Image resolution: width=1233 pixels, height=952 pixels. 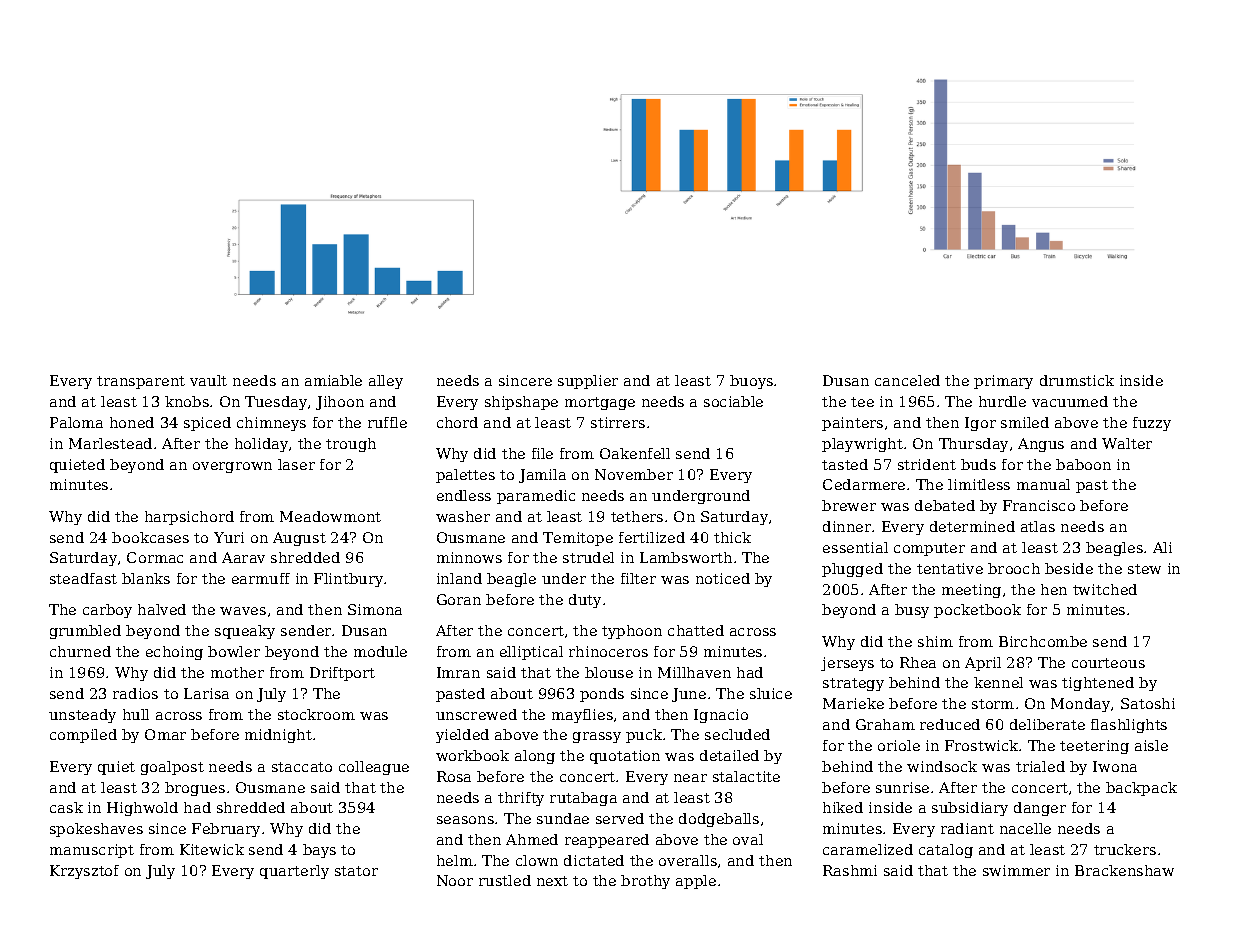 I want to click on goalpost, so click(x=172, y=768).
